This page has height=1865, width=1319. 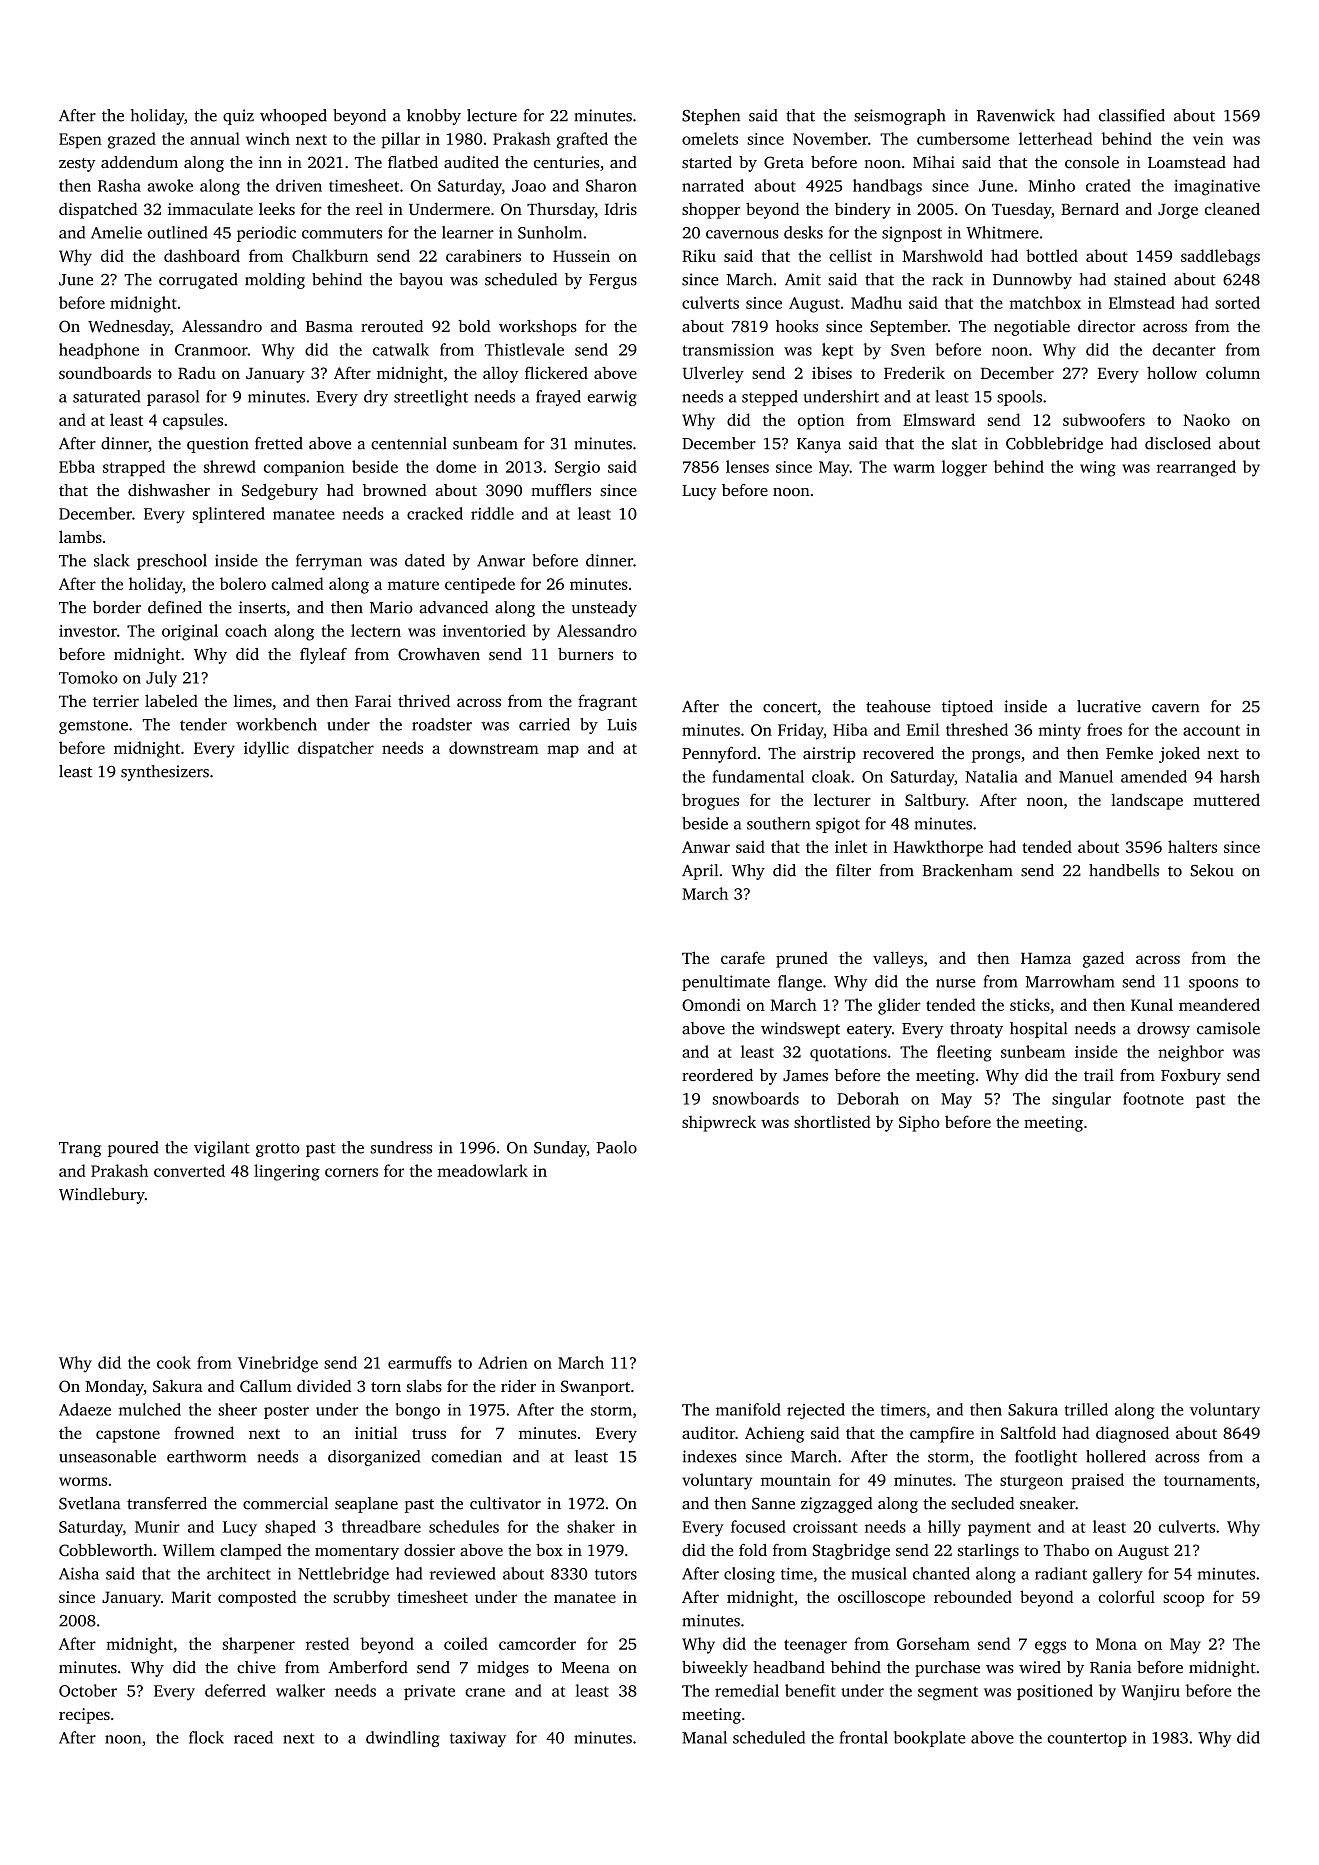 What do you see at coordinates (544, 724) in the page?
I see `carried` at bounding box center [544, 724].
